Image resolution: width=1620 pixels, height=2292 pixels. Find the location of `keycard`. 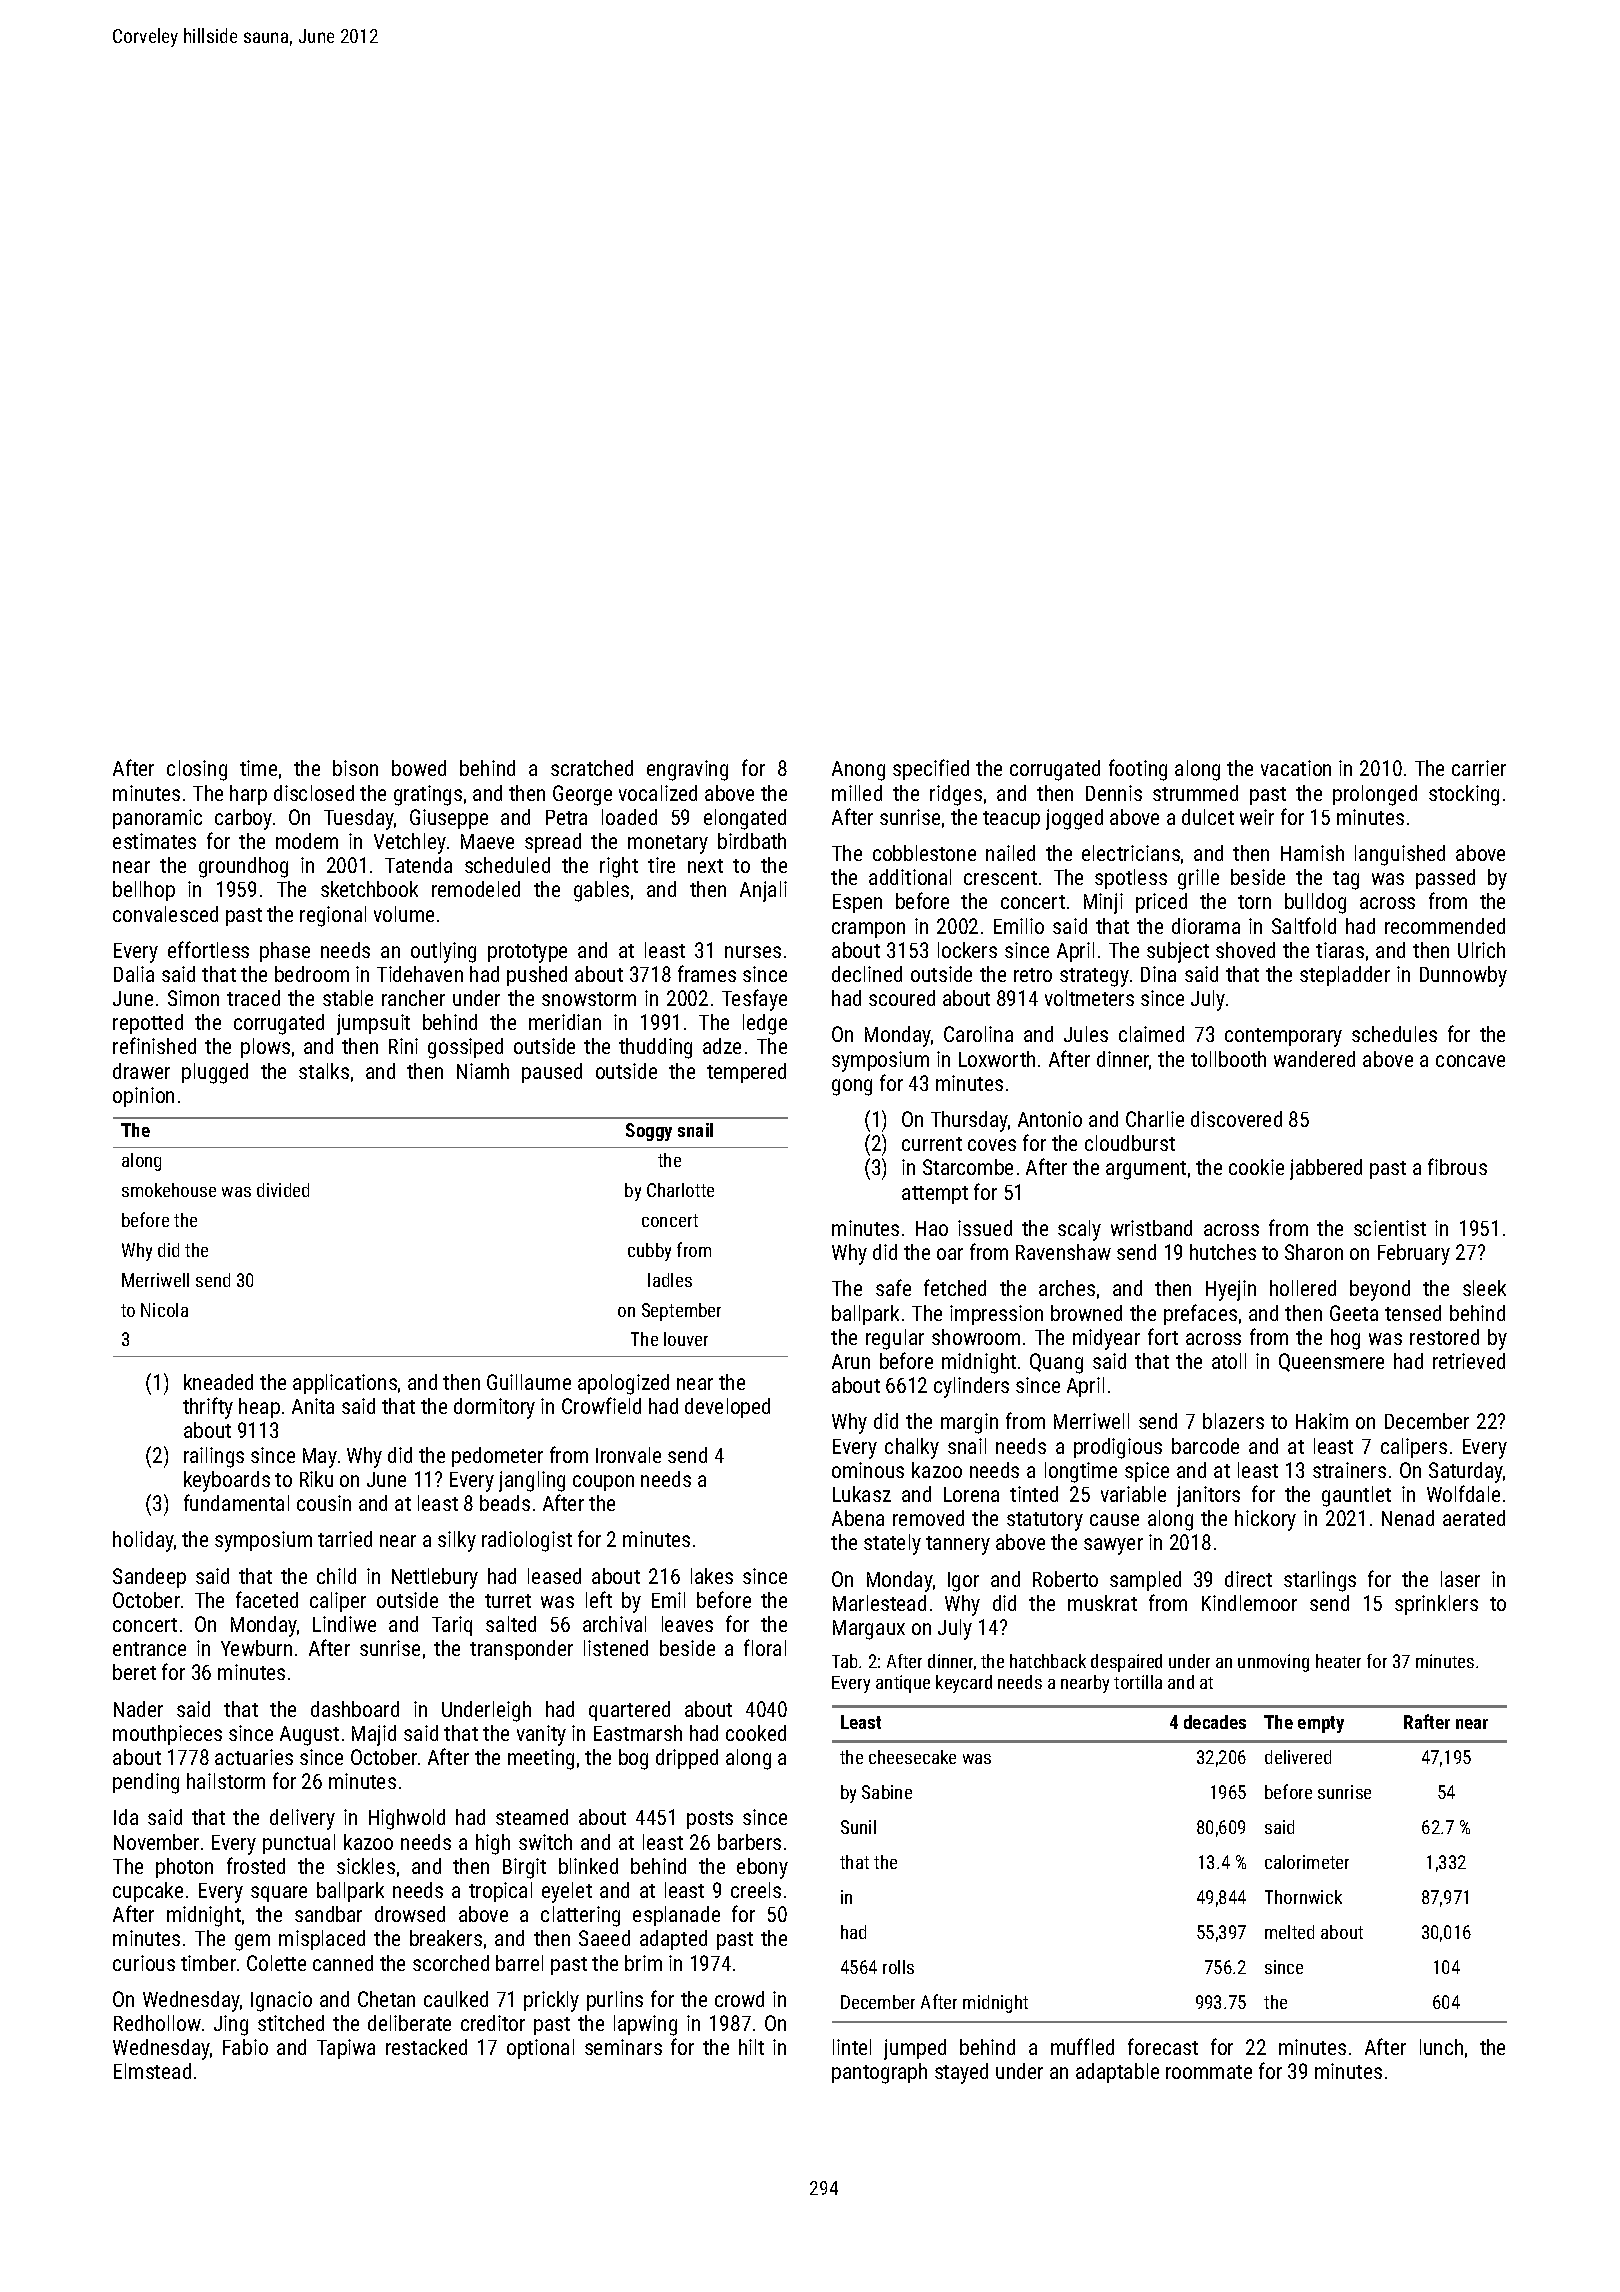

keycard is located at coordinates (964, 1684).
